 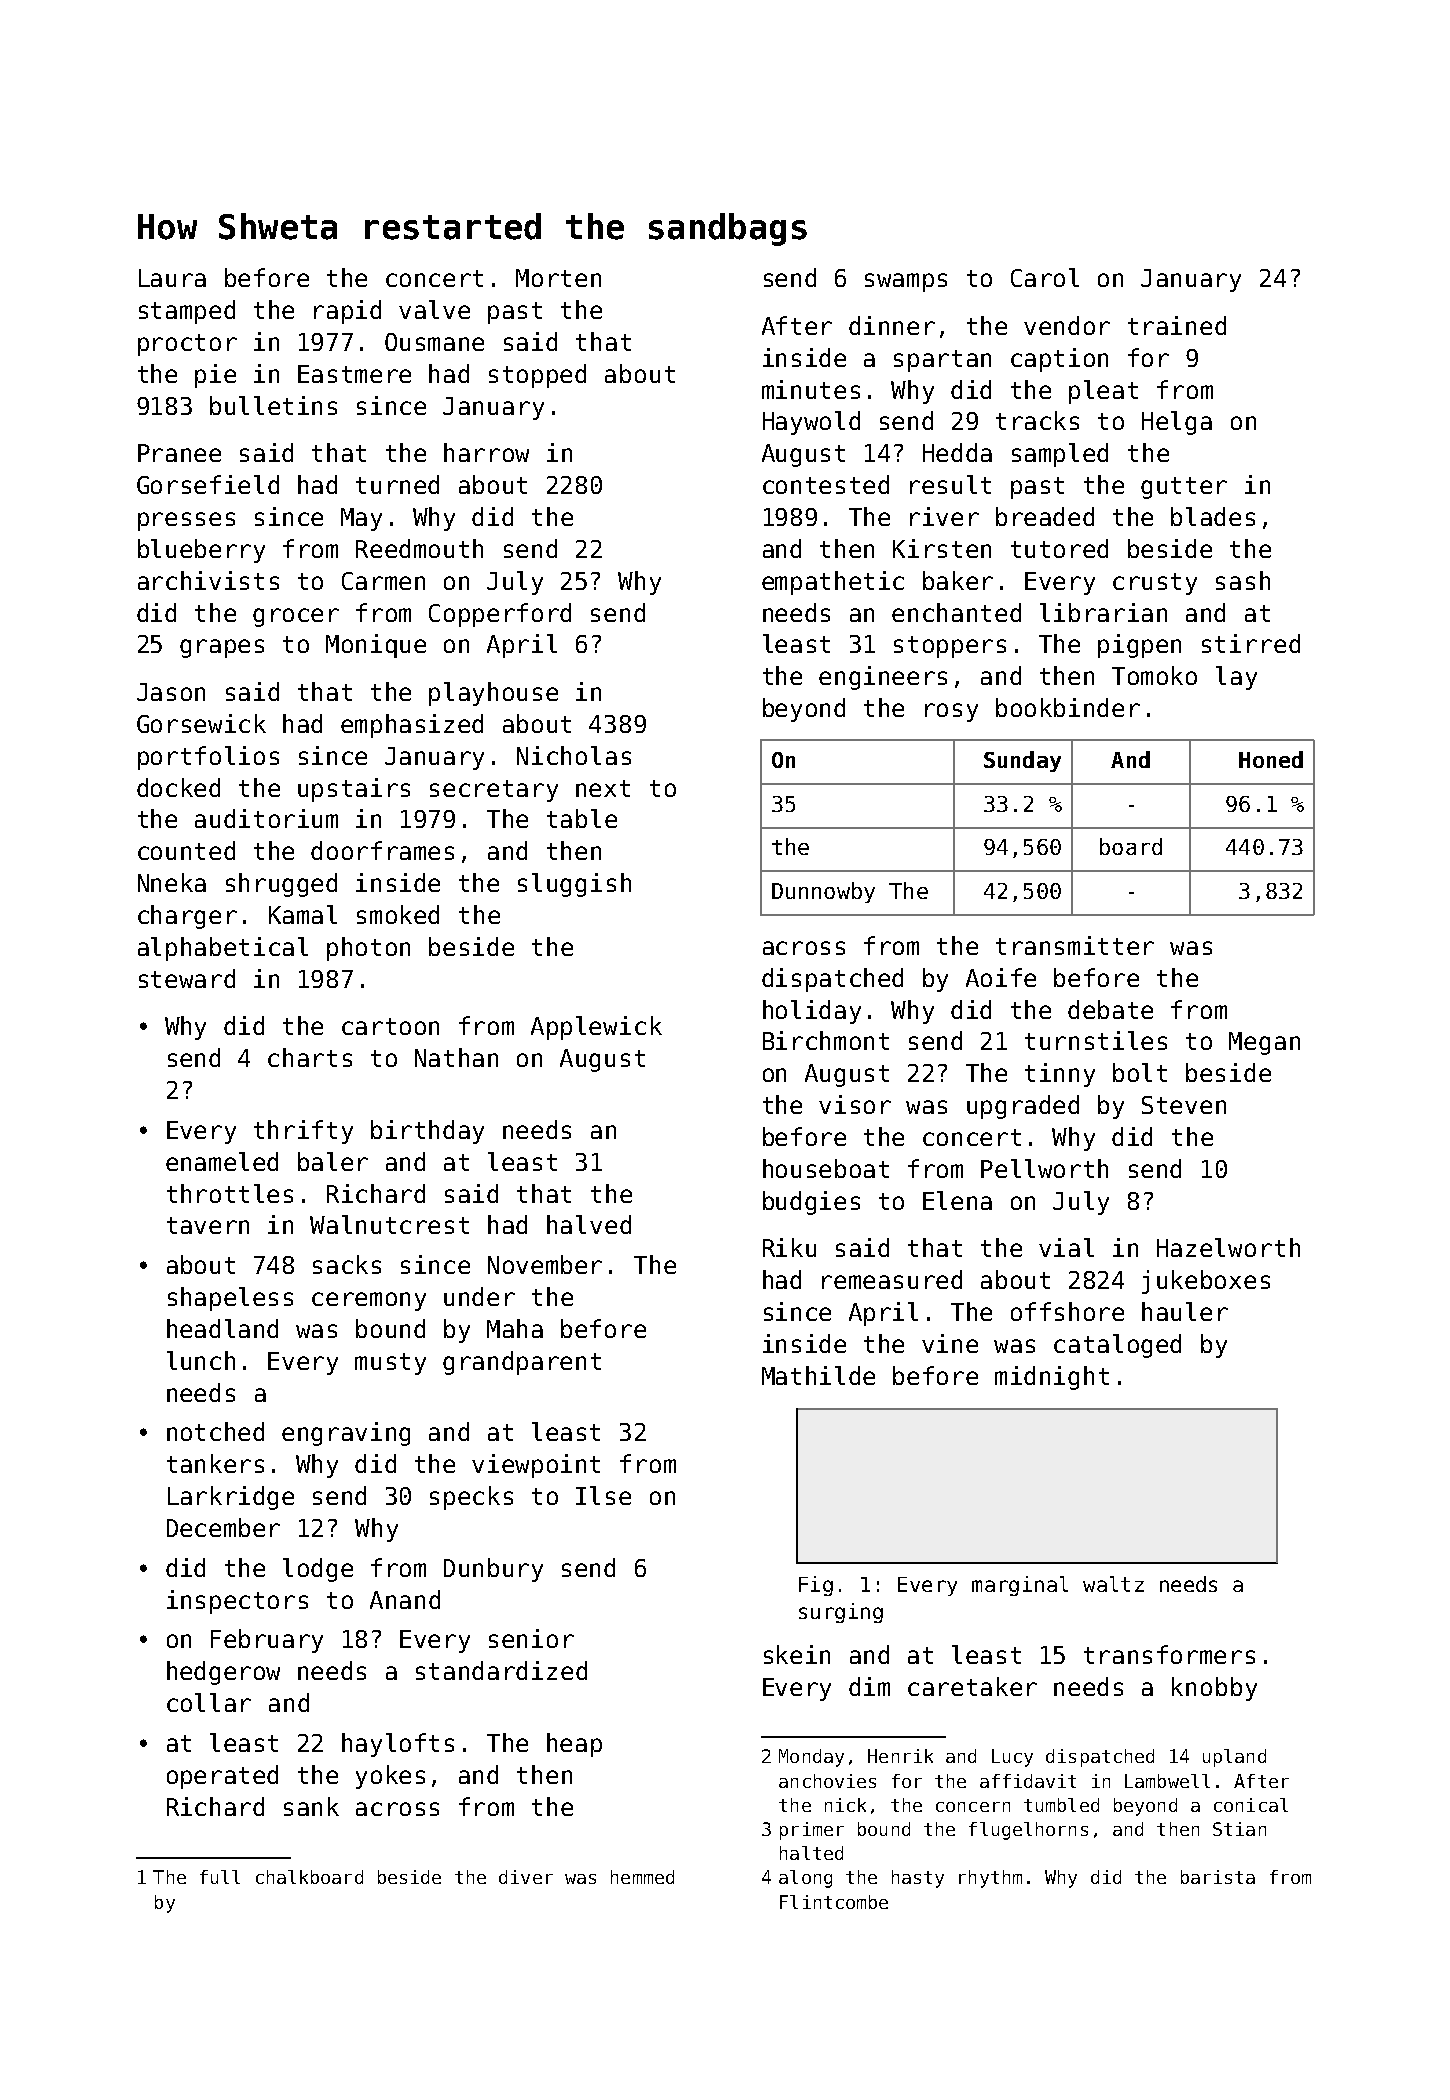 I want to click on trained, so click(x=1177, y=325).
